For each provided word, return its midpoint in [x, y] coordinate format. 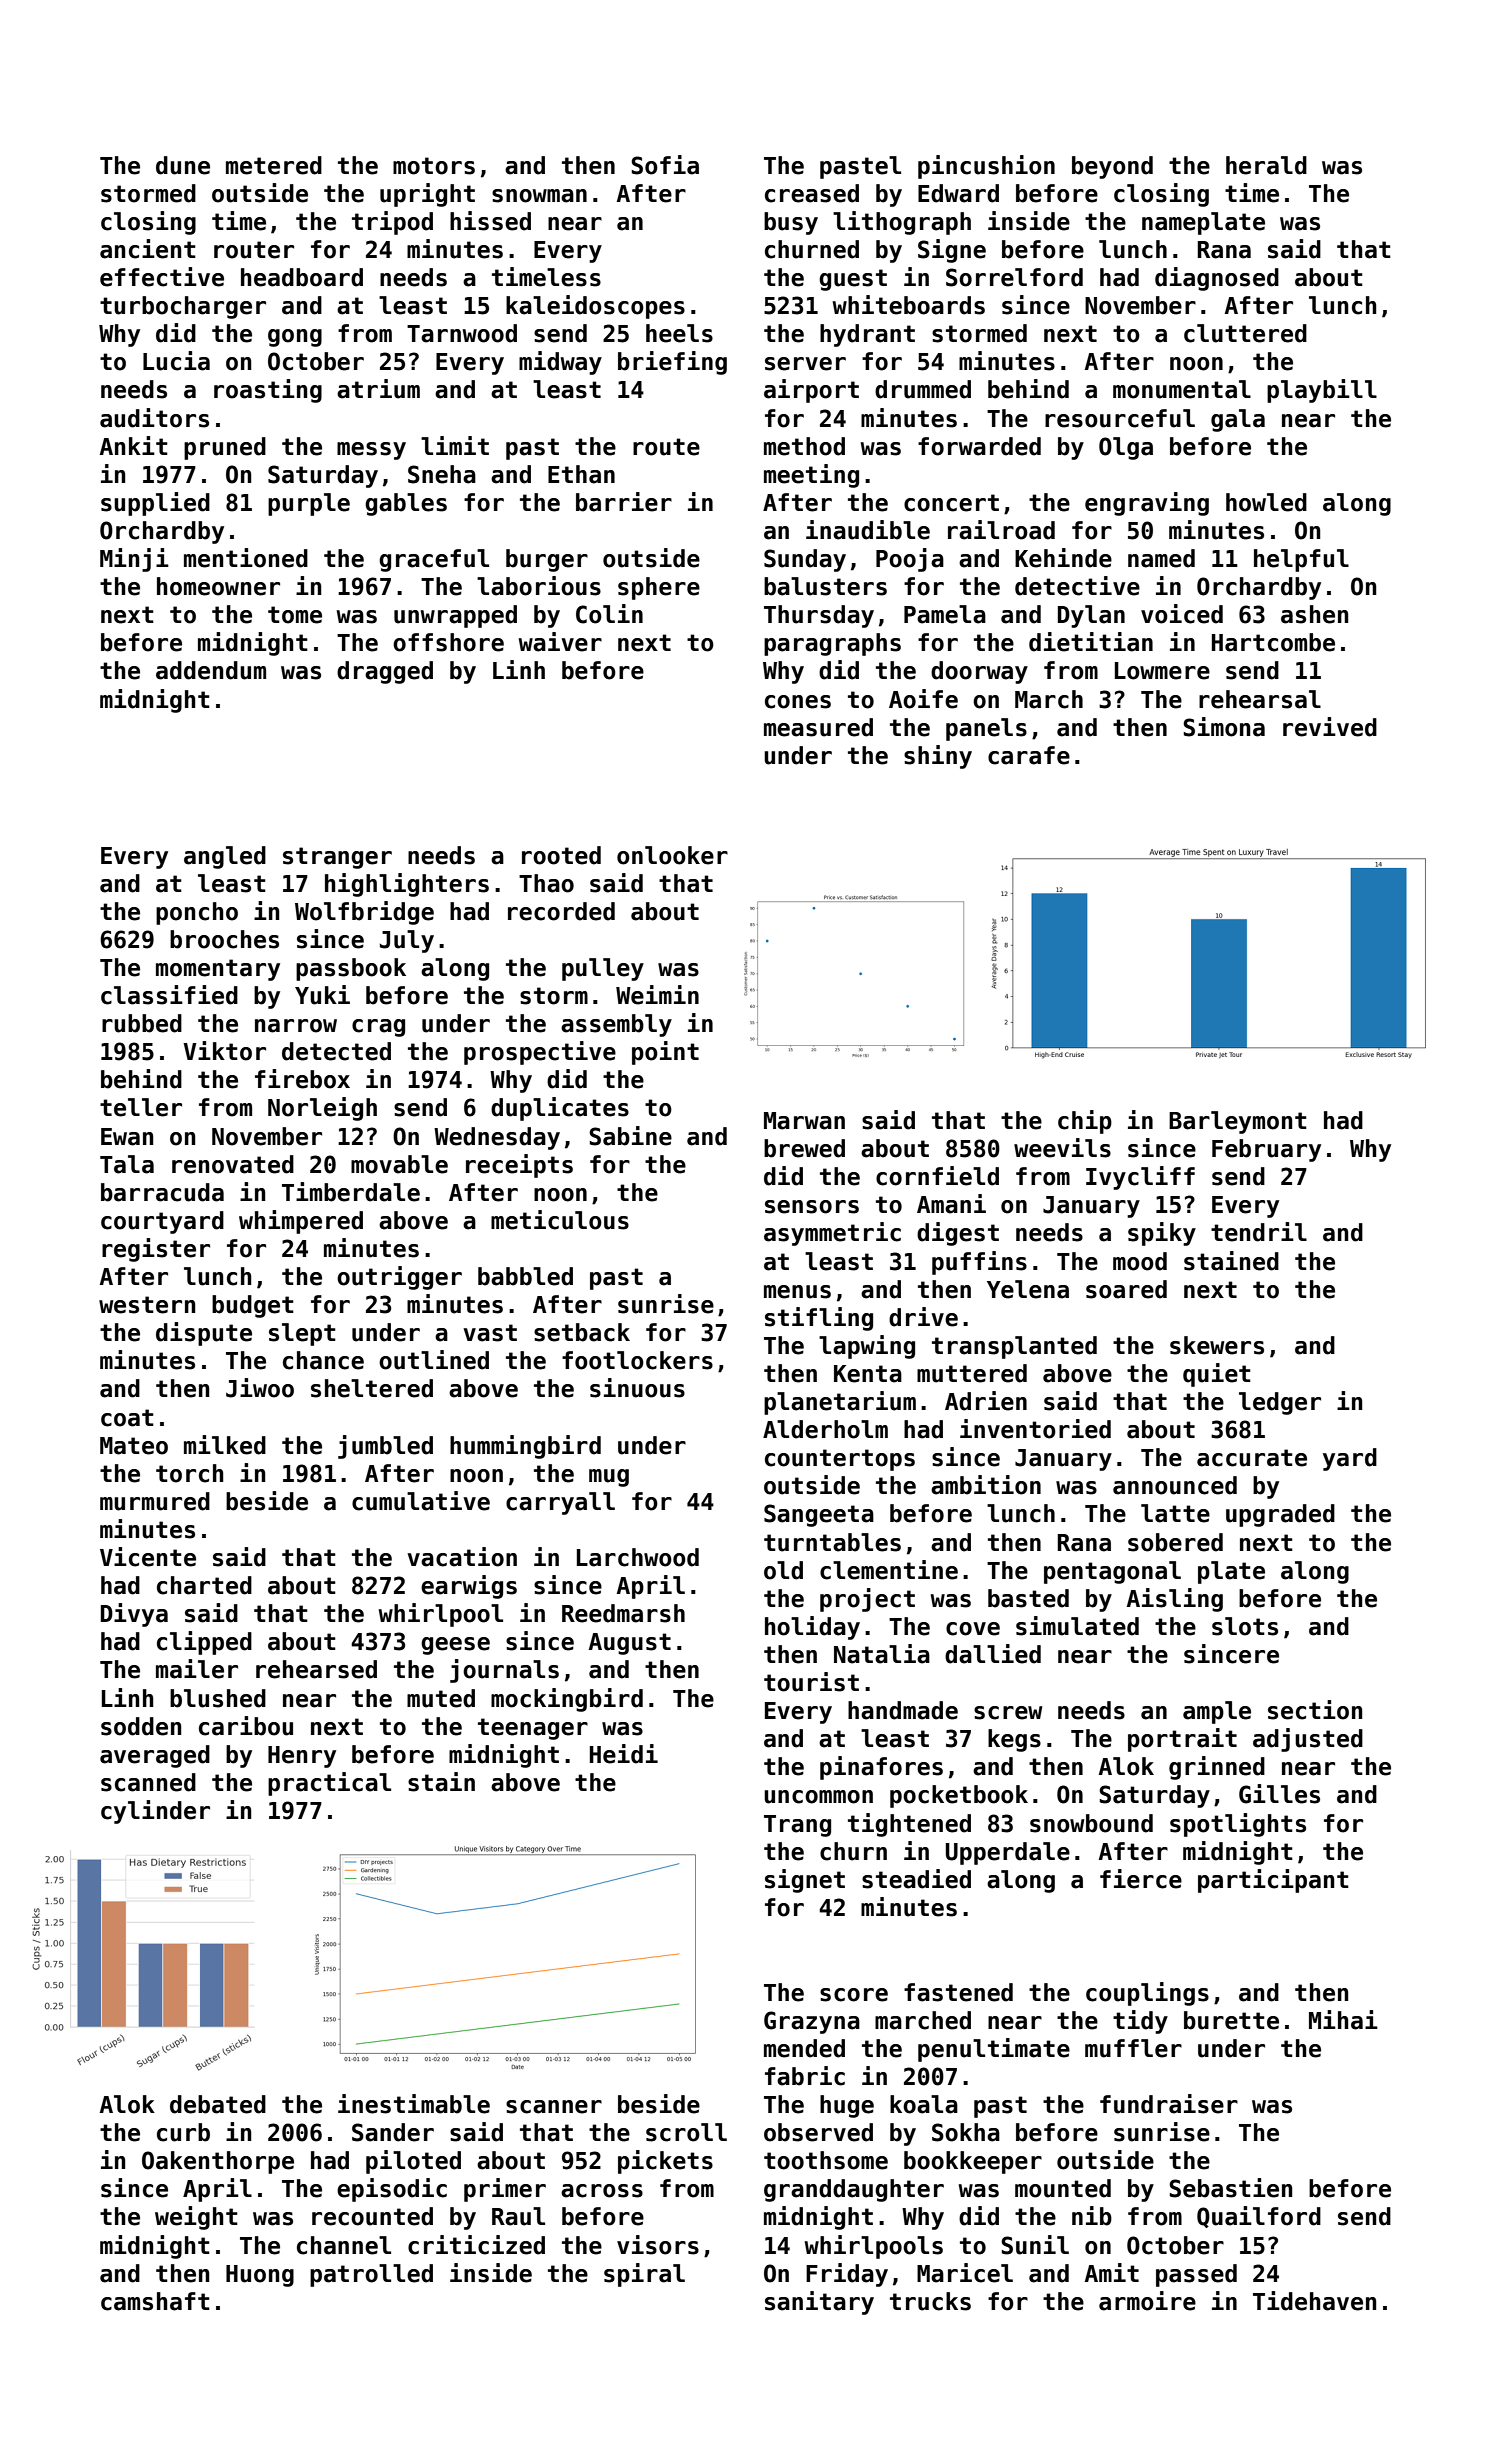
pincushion [986, 167]
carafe [1029, 755]
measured [818, 727]
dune [183, 165]
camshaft [155, 2301]
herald [1266, 165]
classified [169, 995]
